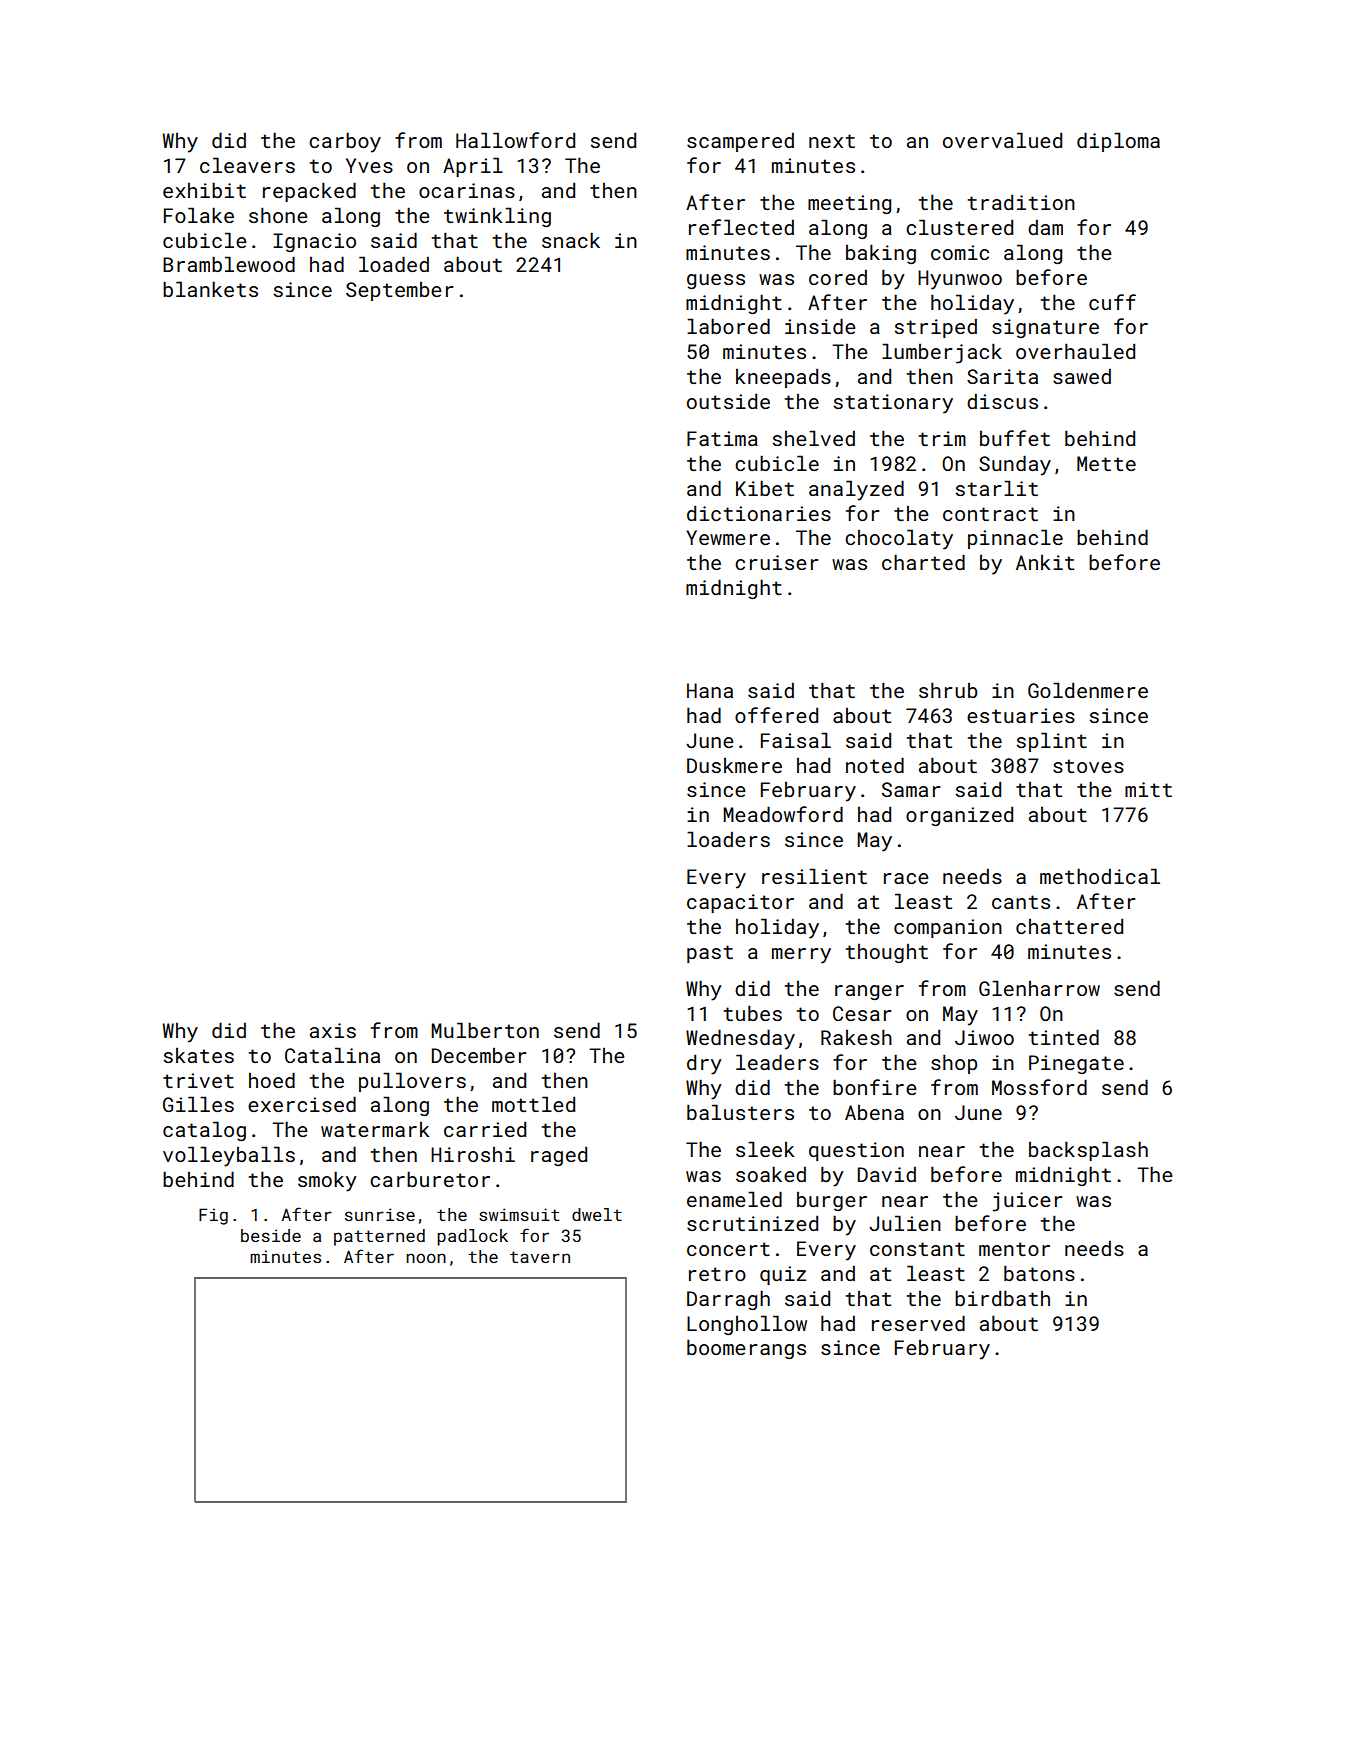 The image size is (1345, 1741). I want to click on smoky, so click(327, 1181).
